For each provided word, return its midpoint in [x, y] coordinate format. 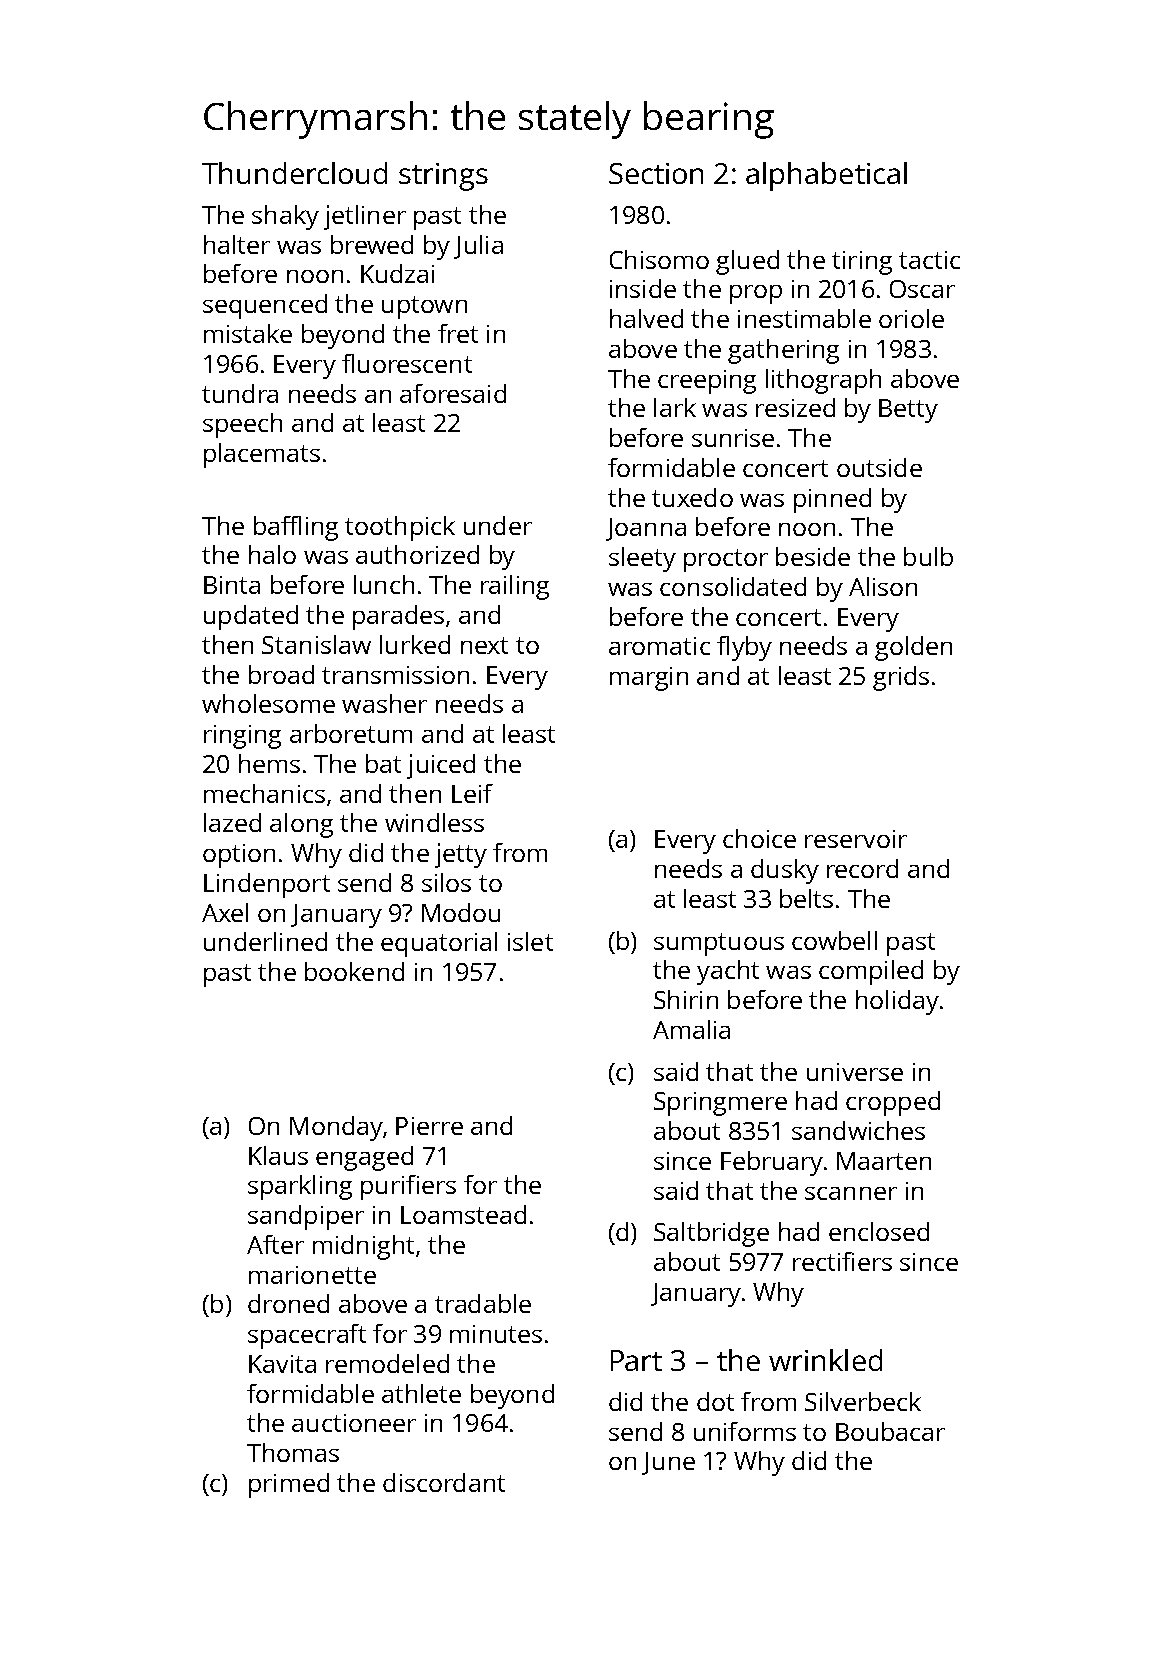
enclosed [879, 1231]
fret [458, 333]
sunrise [733, 438]
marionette [312, 1275]
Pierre [429, 1126]
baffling [296, 528]
